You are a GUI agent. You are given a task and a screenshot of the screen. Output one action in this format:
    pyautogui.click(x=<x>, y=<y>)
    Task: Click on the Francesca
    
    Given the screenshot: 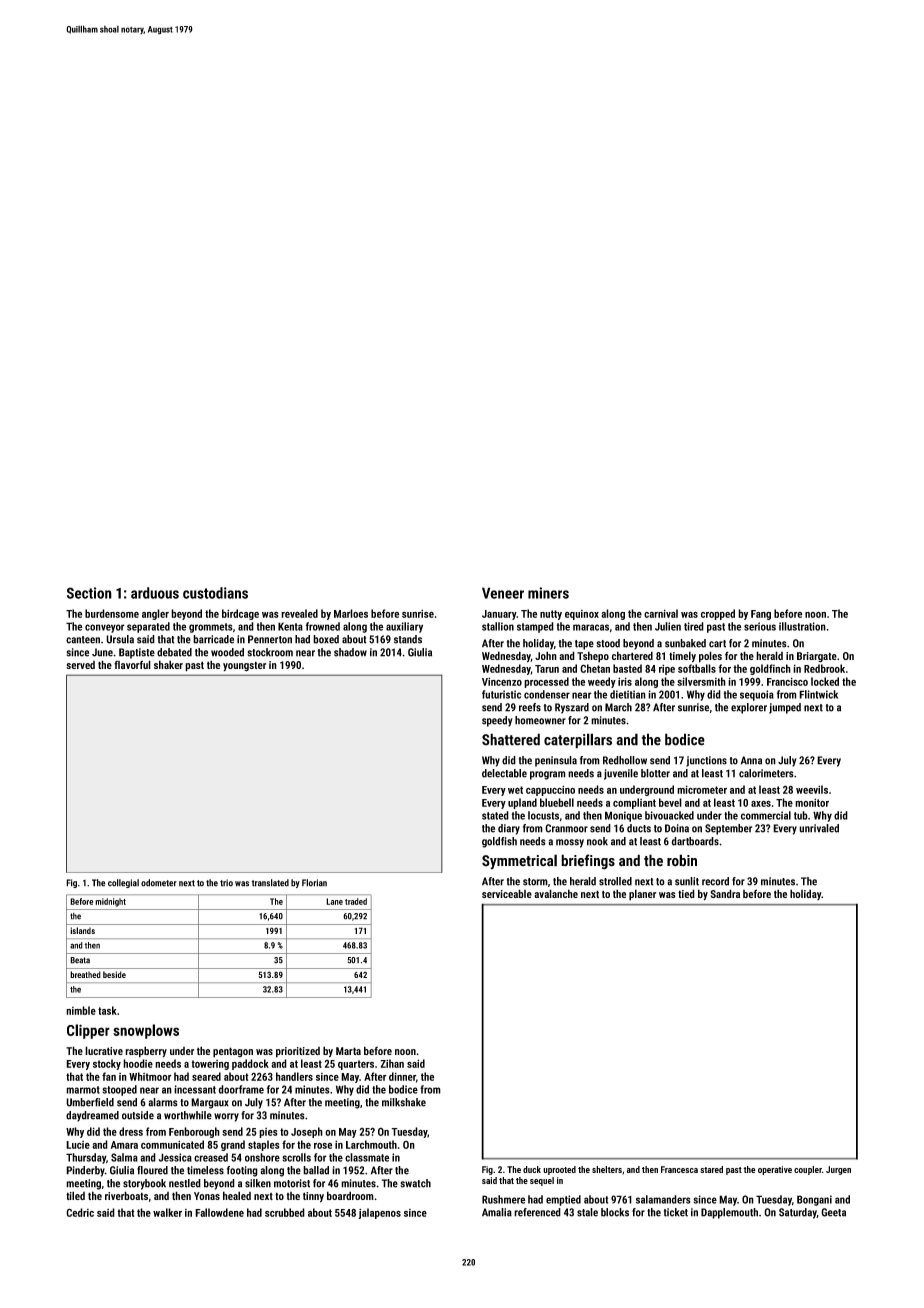 What is the action you would take?
    pyautogui.click(x=679, y=1169)
